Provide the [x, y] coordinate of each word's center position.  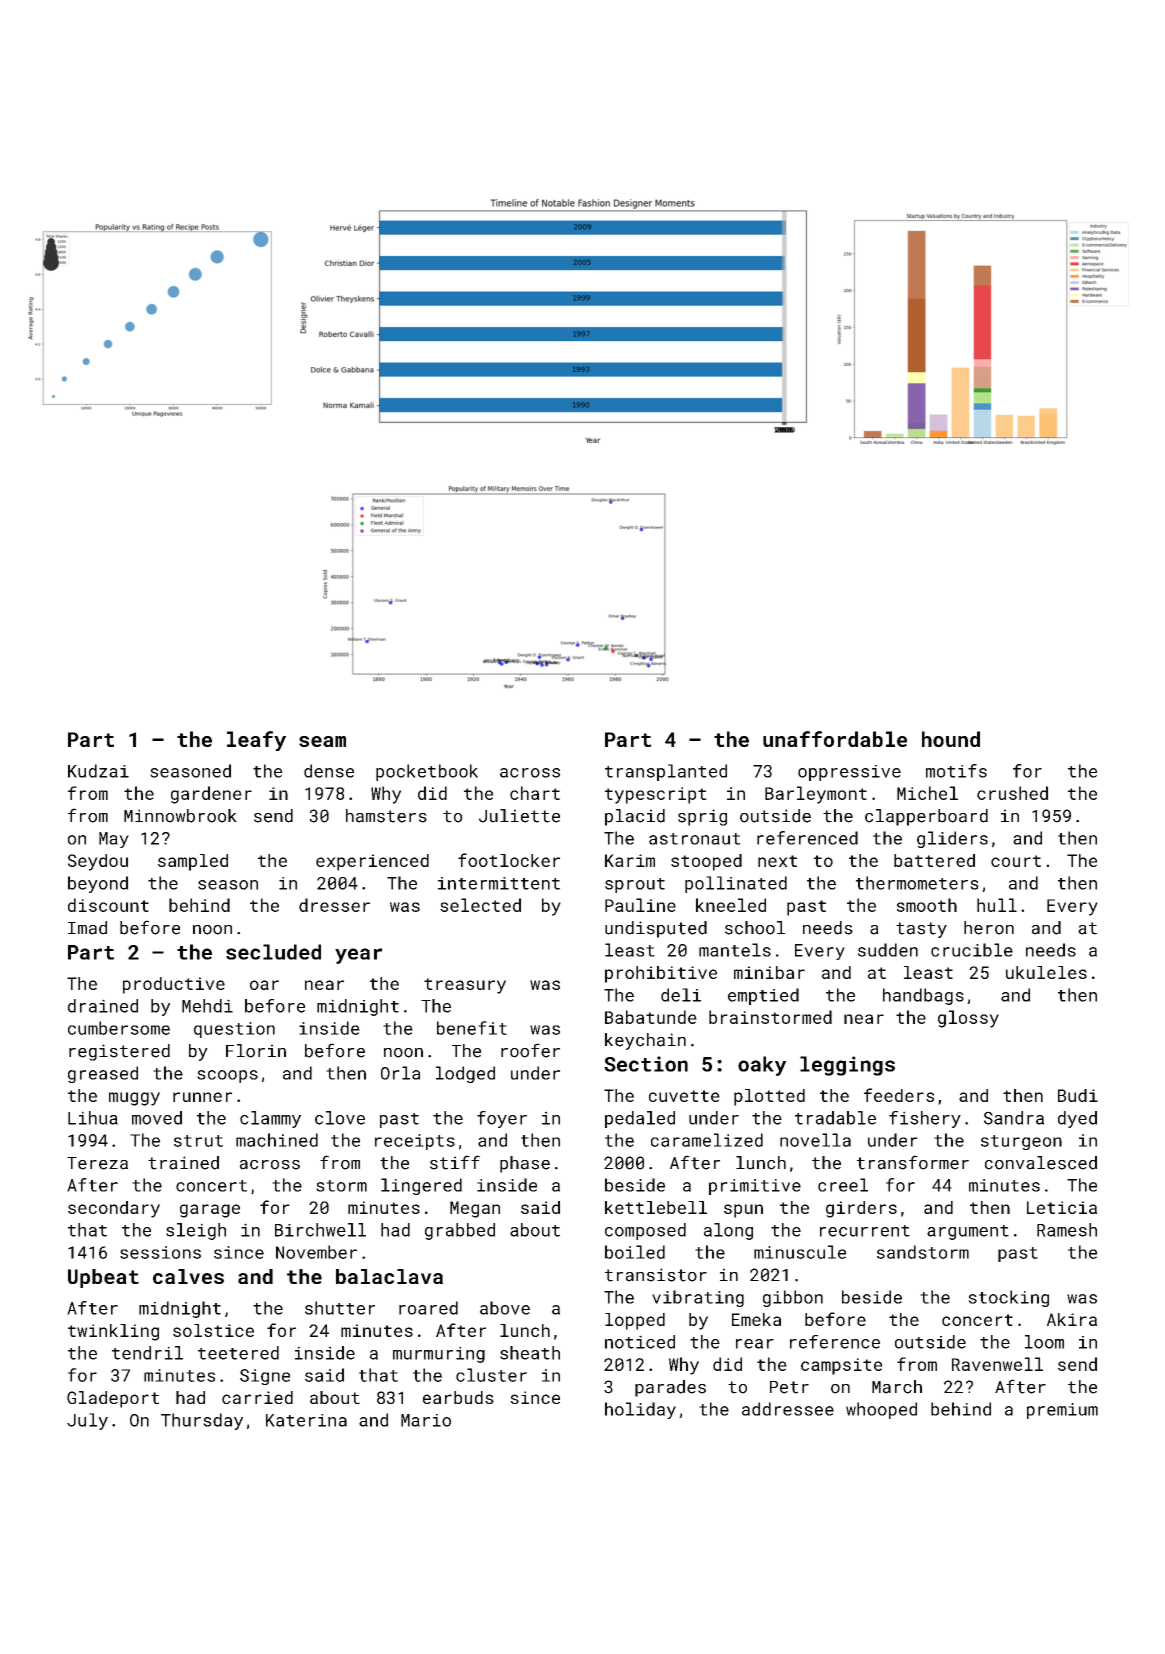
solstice [213, 1330]
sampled [193, 862]
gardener [211, 795]
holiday [640, 1410]
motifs [956, 771]
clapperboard [926, 817]
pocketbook [427, 772]
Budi [1078, 1095]
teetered [238, 1353]
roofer [530, 1050]
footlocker [509, 860]
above [505, 1308]
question [234, 1030]
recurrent [865, 1231]
